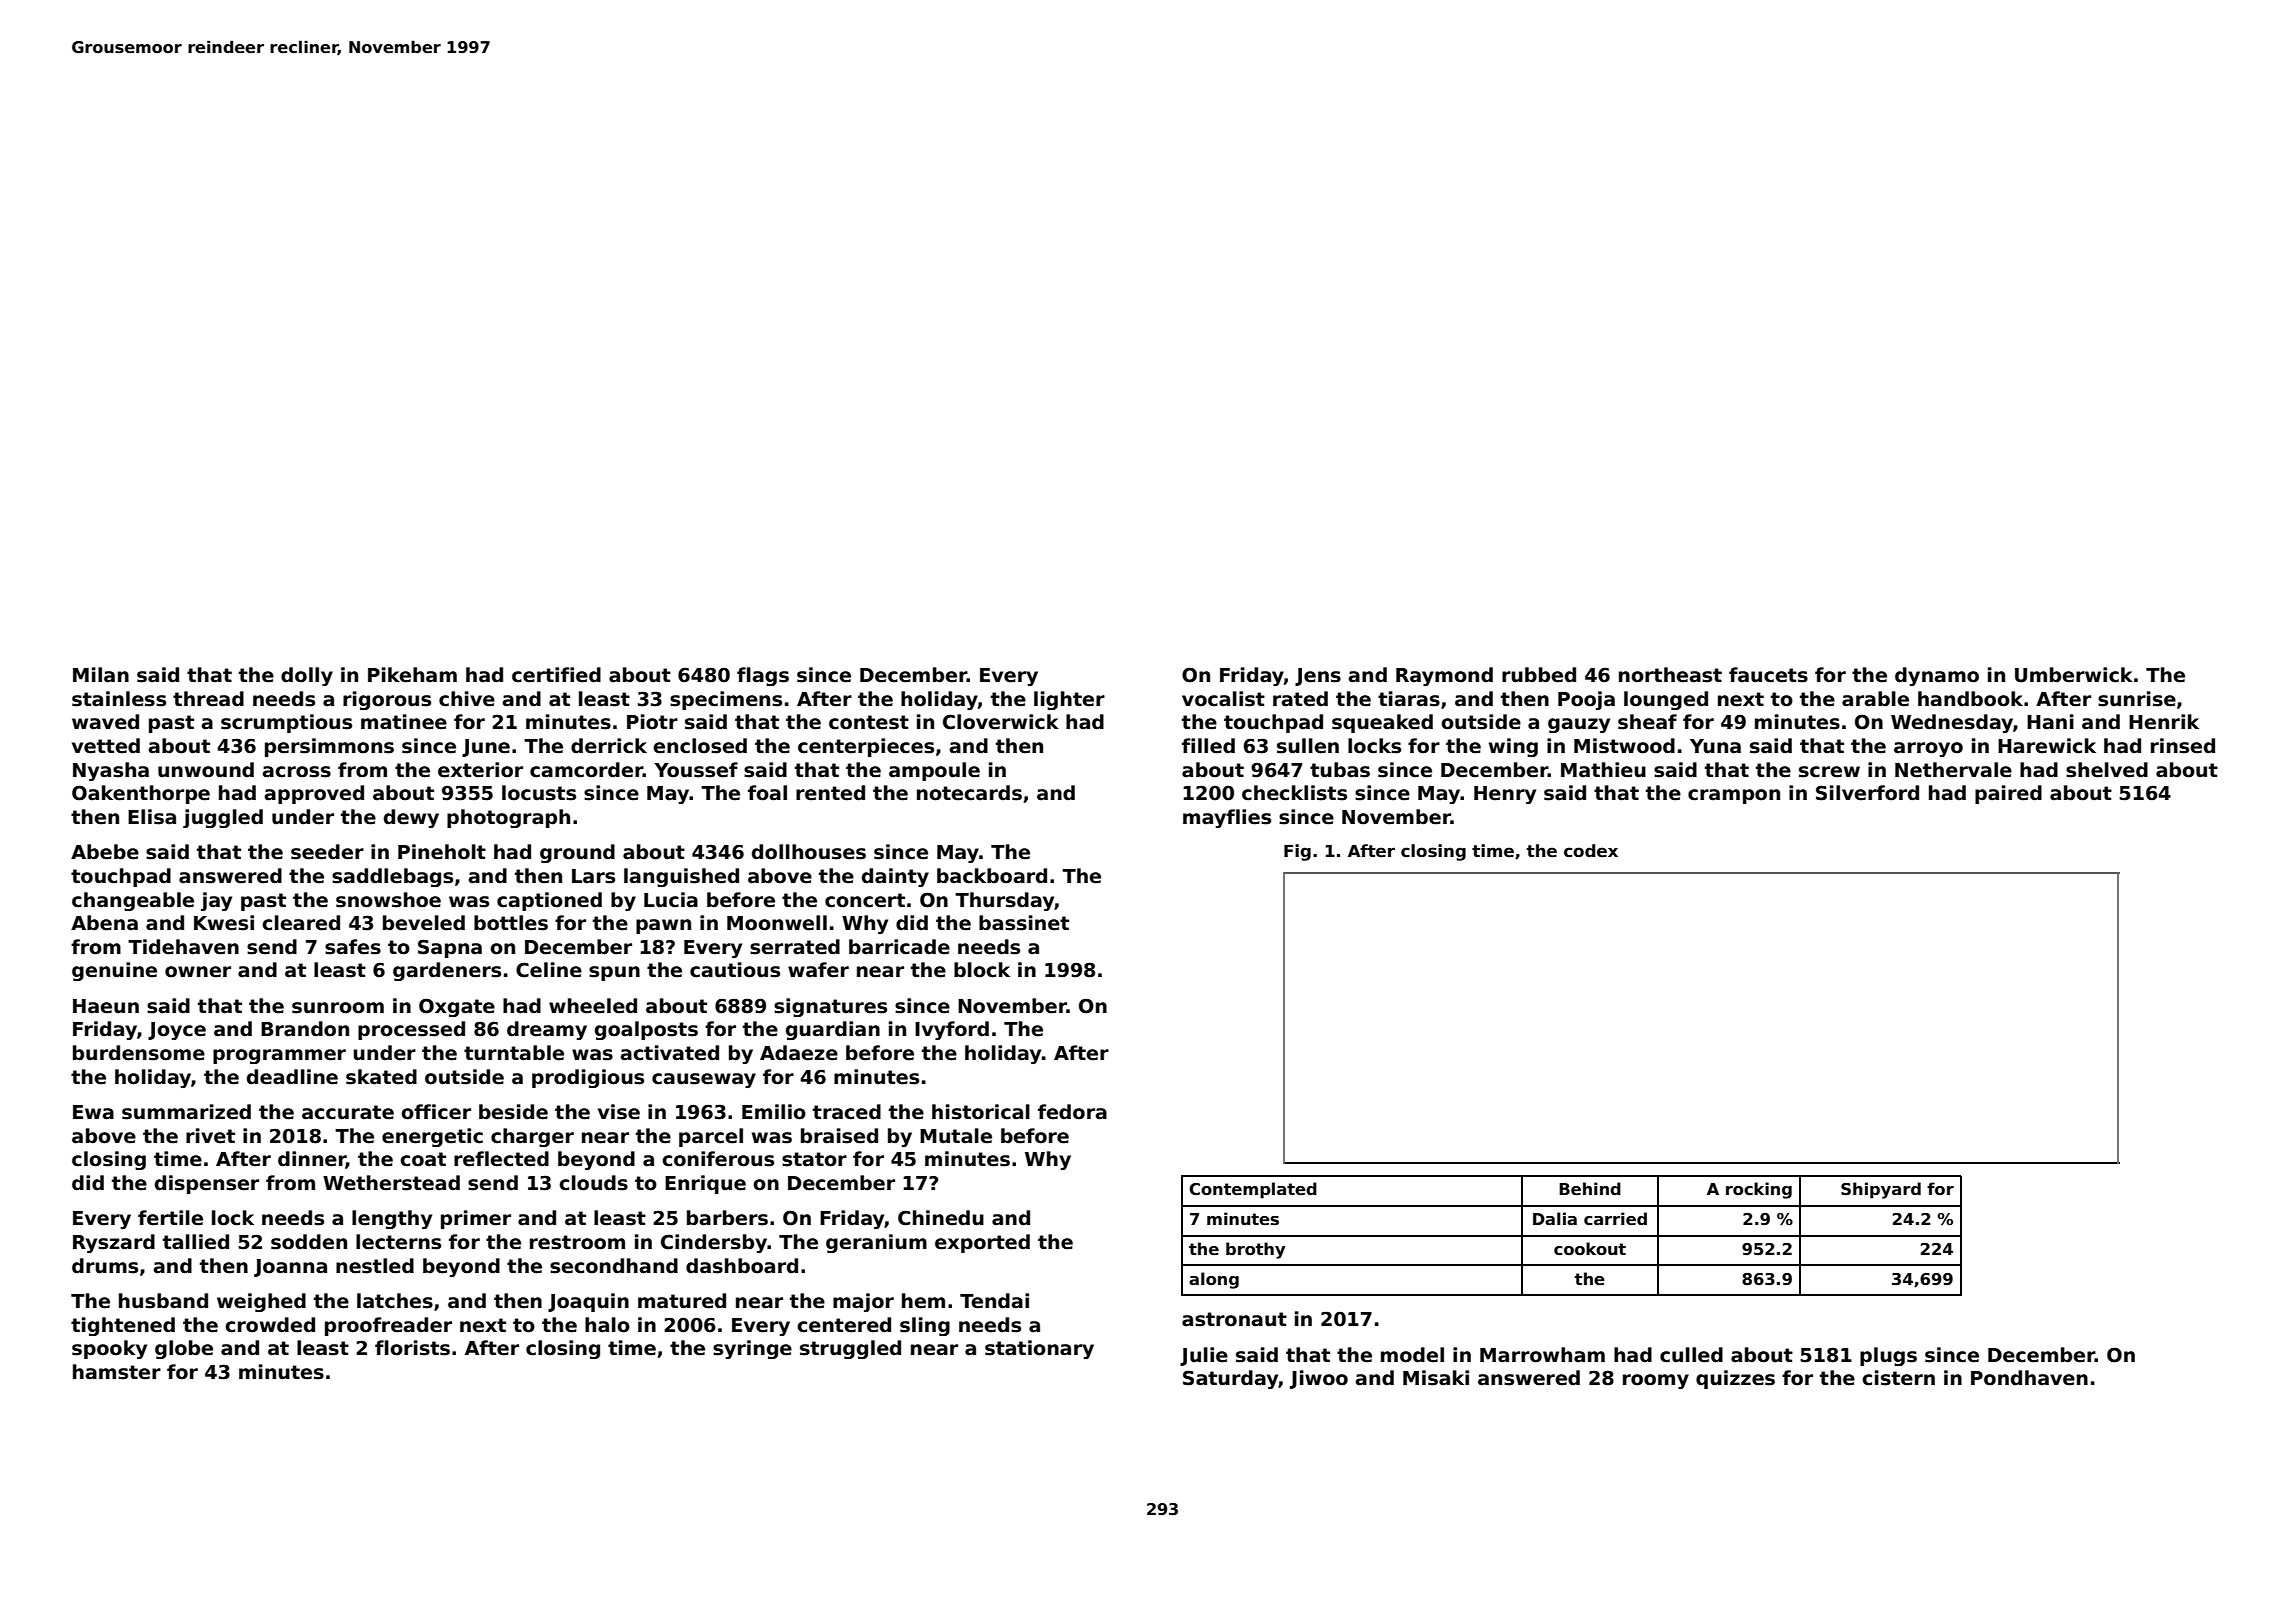  Describe the element at coordinates (1898, 1378) in the screenshot. I see `cistern` at that location.
